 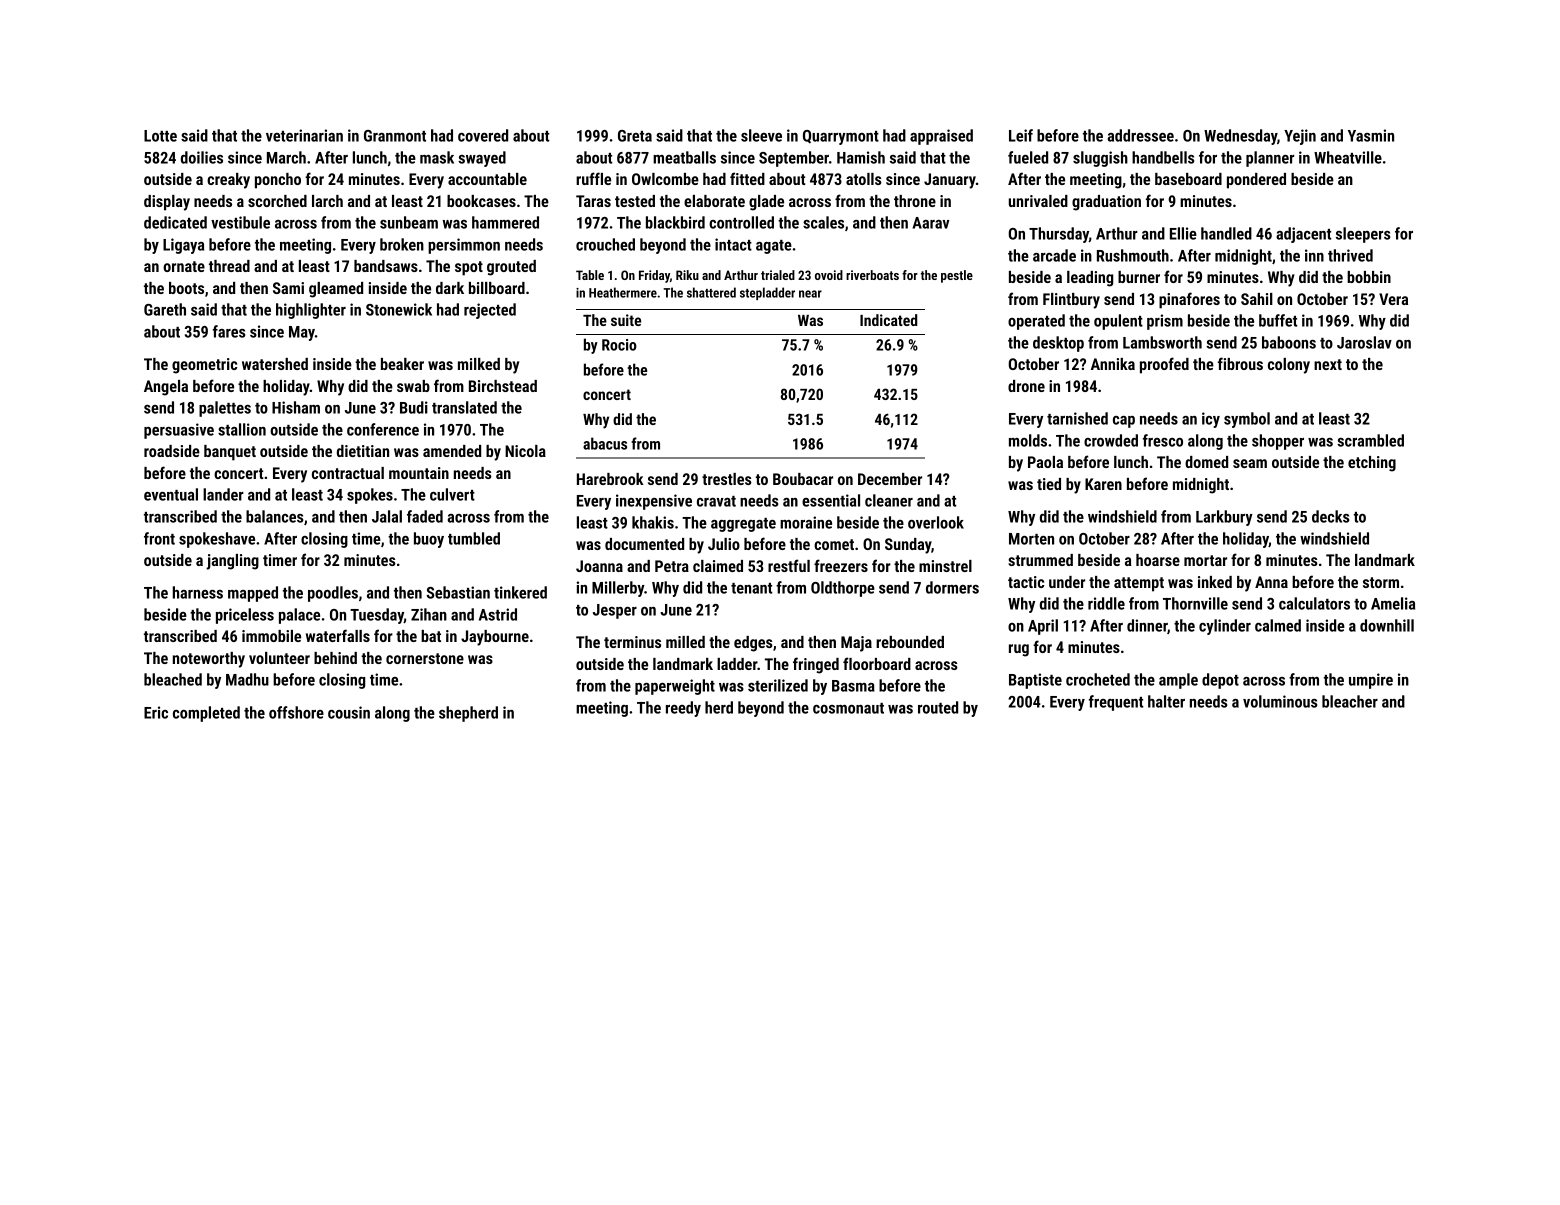 What do you see at coordinates (1314, 603) in the image?
I see `calculators` at bounding box center [1314, 603].
